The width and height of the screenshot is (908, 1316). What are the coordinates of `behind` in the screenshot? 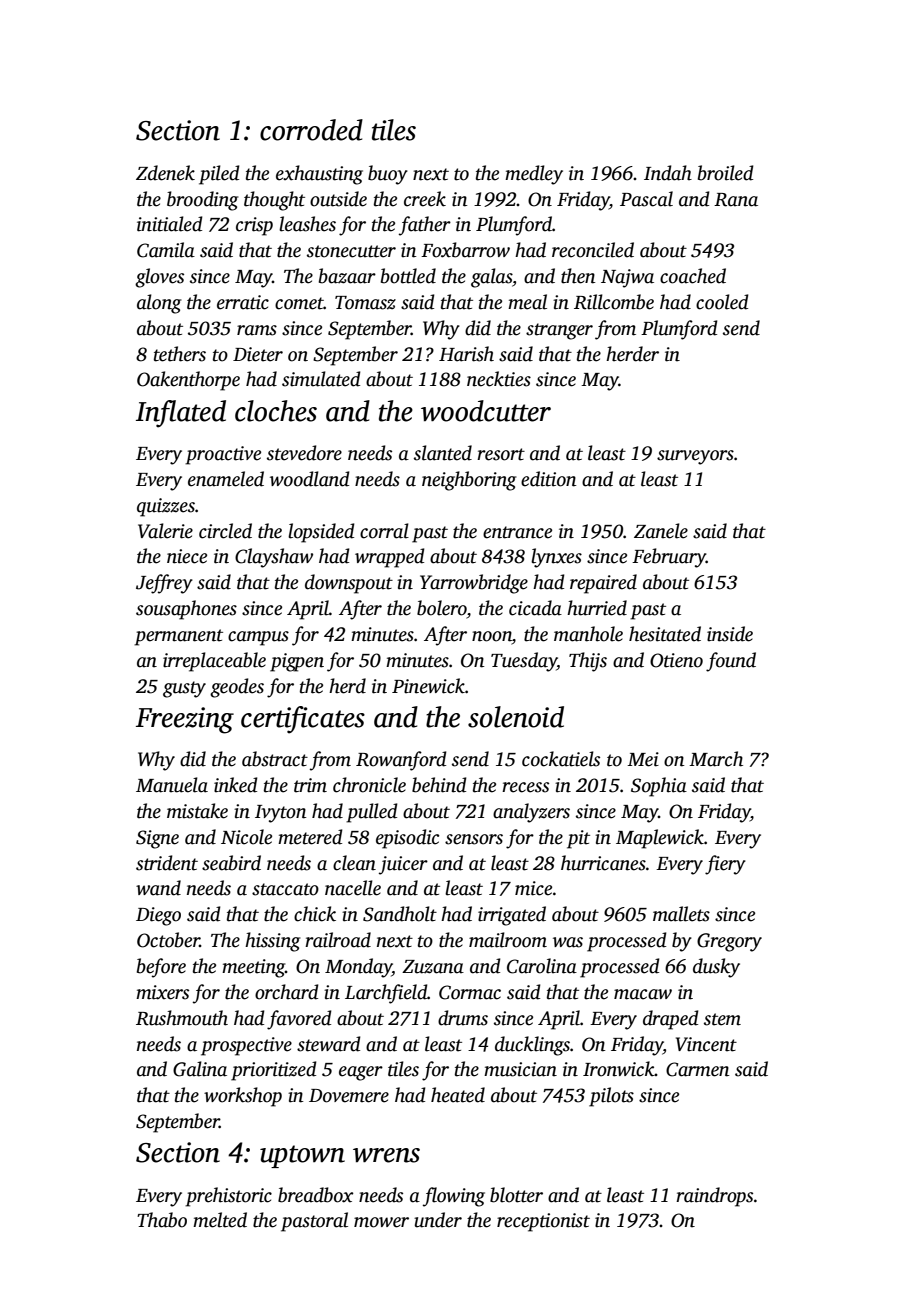 It's located at (439, 785).
